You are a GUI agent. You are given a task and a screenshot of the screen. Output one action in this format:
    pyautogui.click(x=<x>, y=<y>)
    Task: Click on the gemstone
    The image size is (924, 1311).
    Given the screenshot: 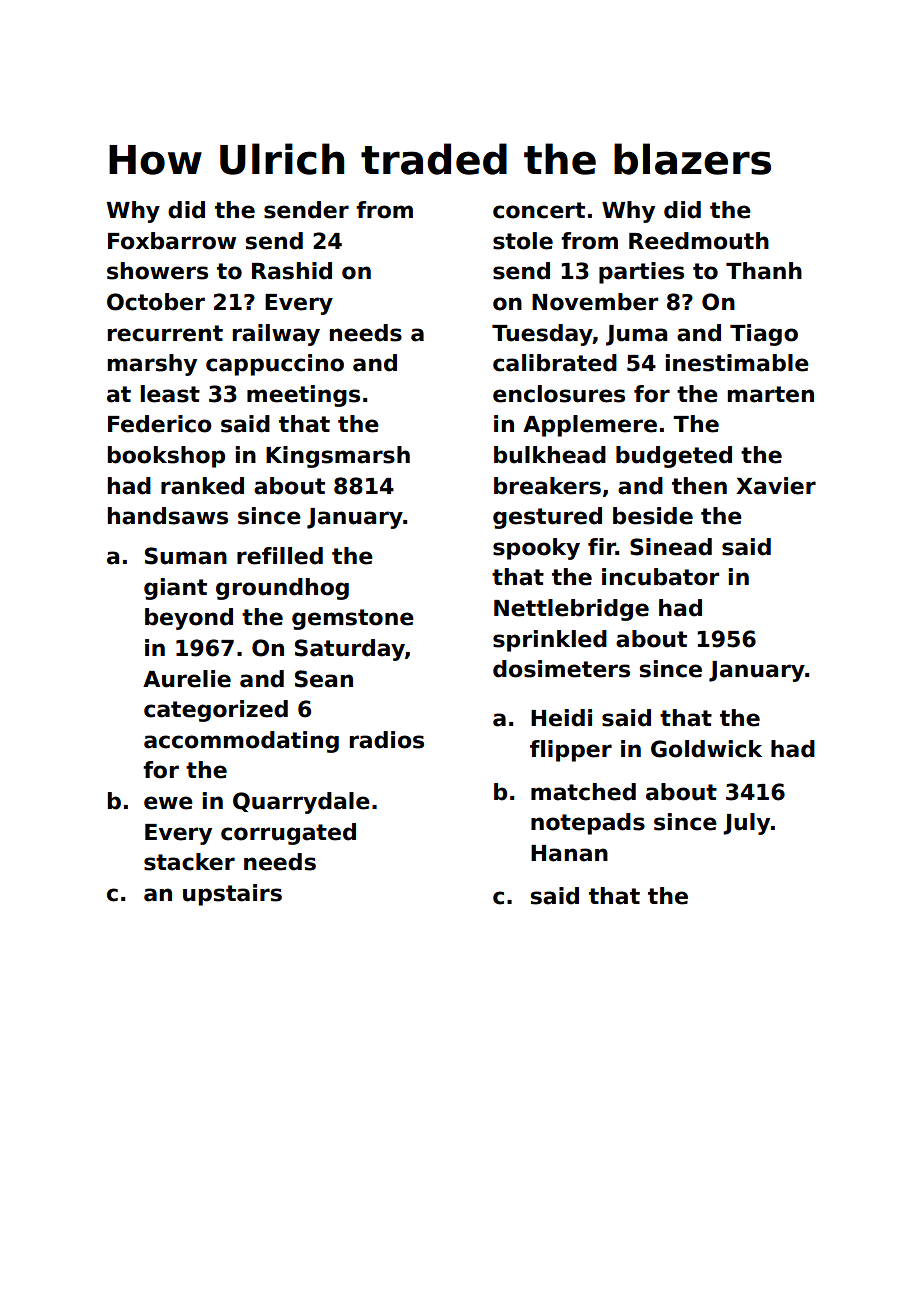 What is the action you would take?
    pyautogui.click(x=353, y=619)
